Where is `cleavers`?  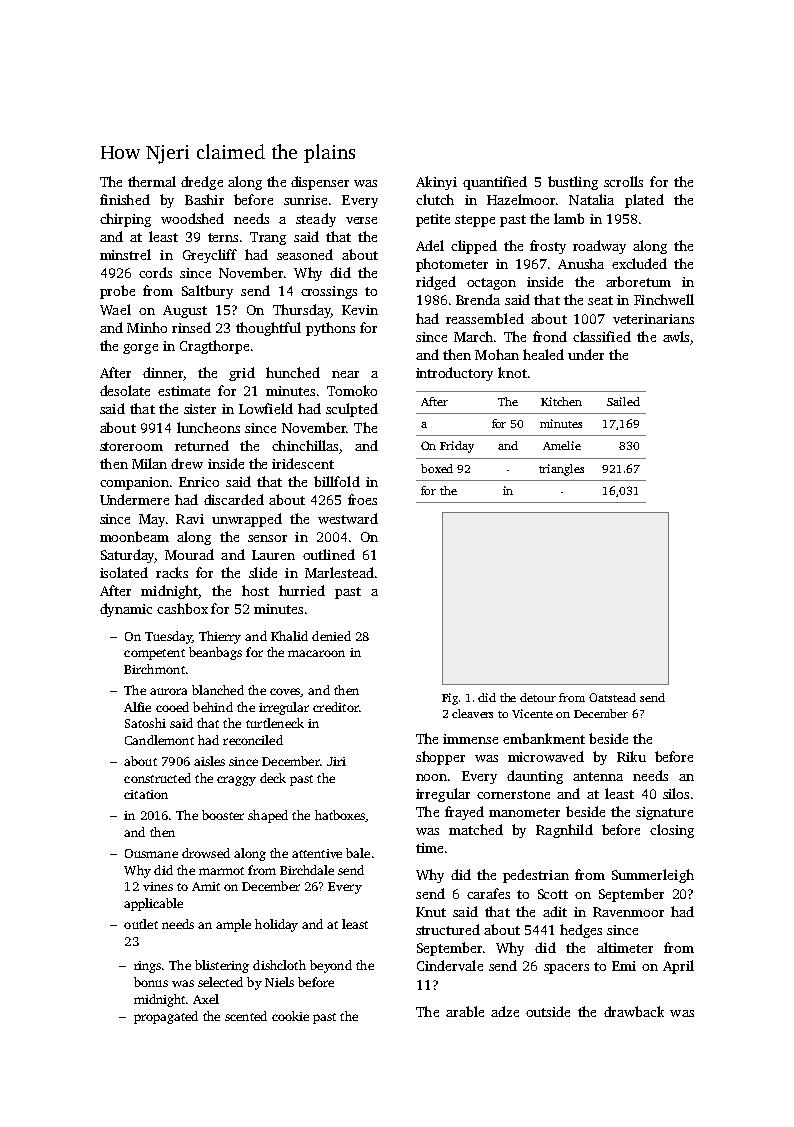 cleavers is located at coordinates (472, 713).
